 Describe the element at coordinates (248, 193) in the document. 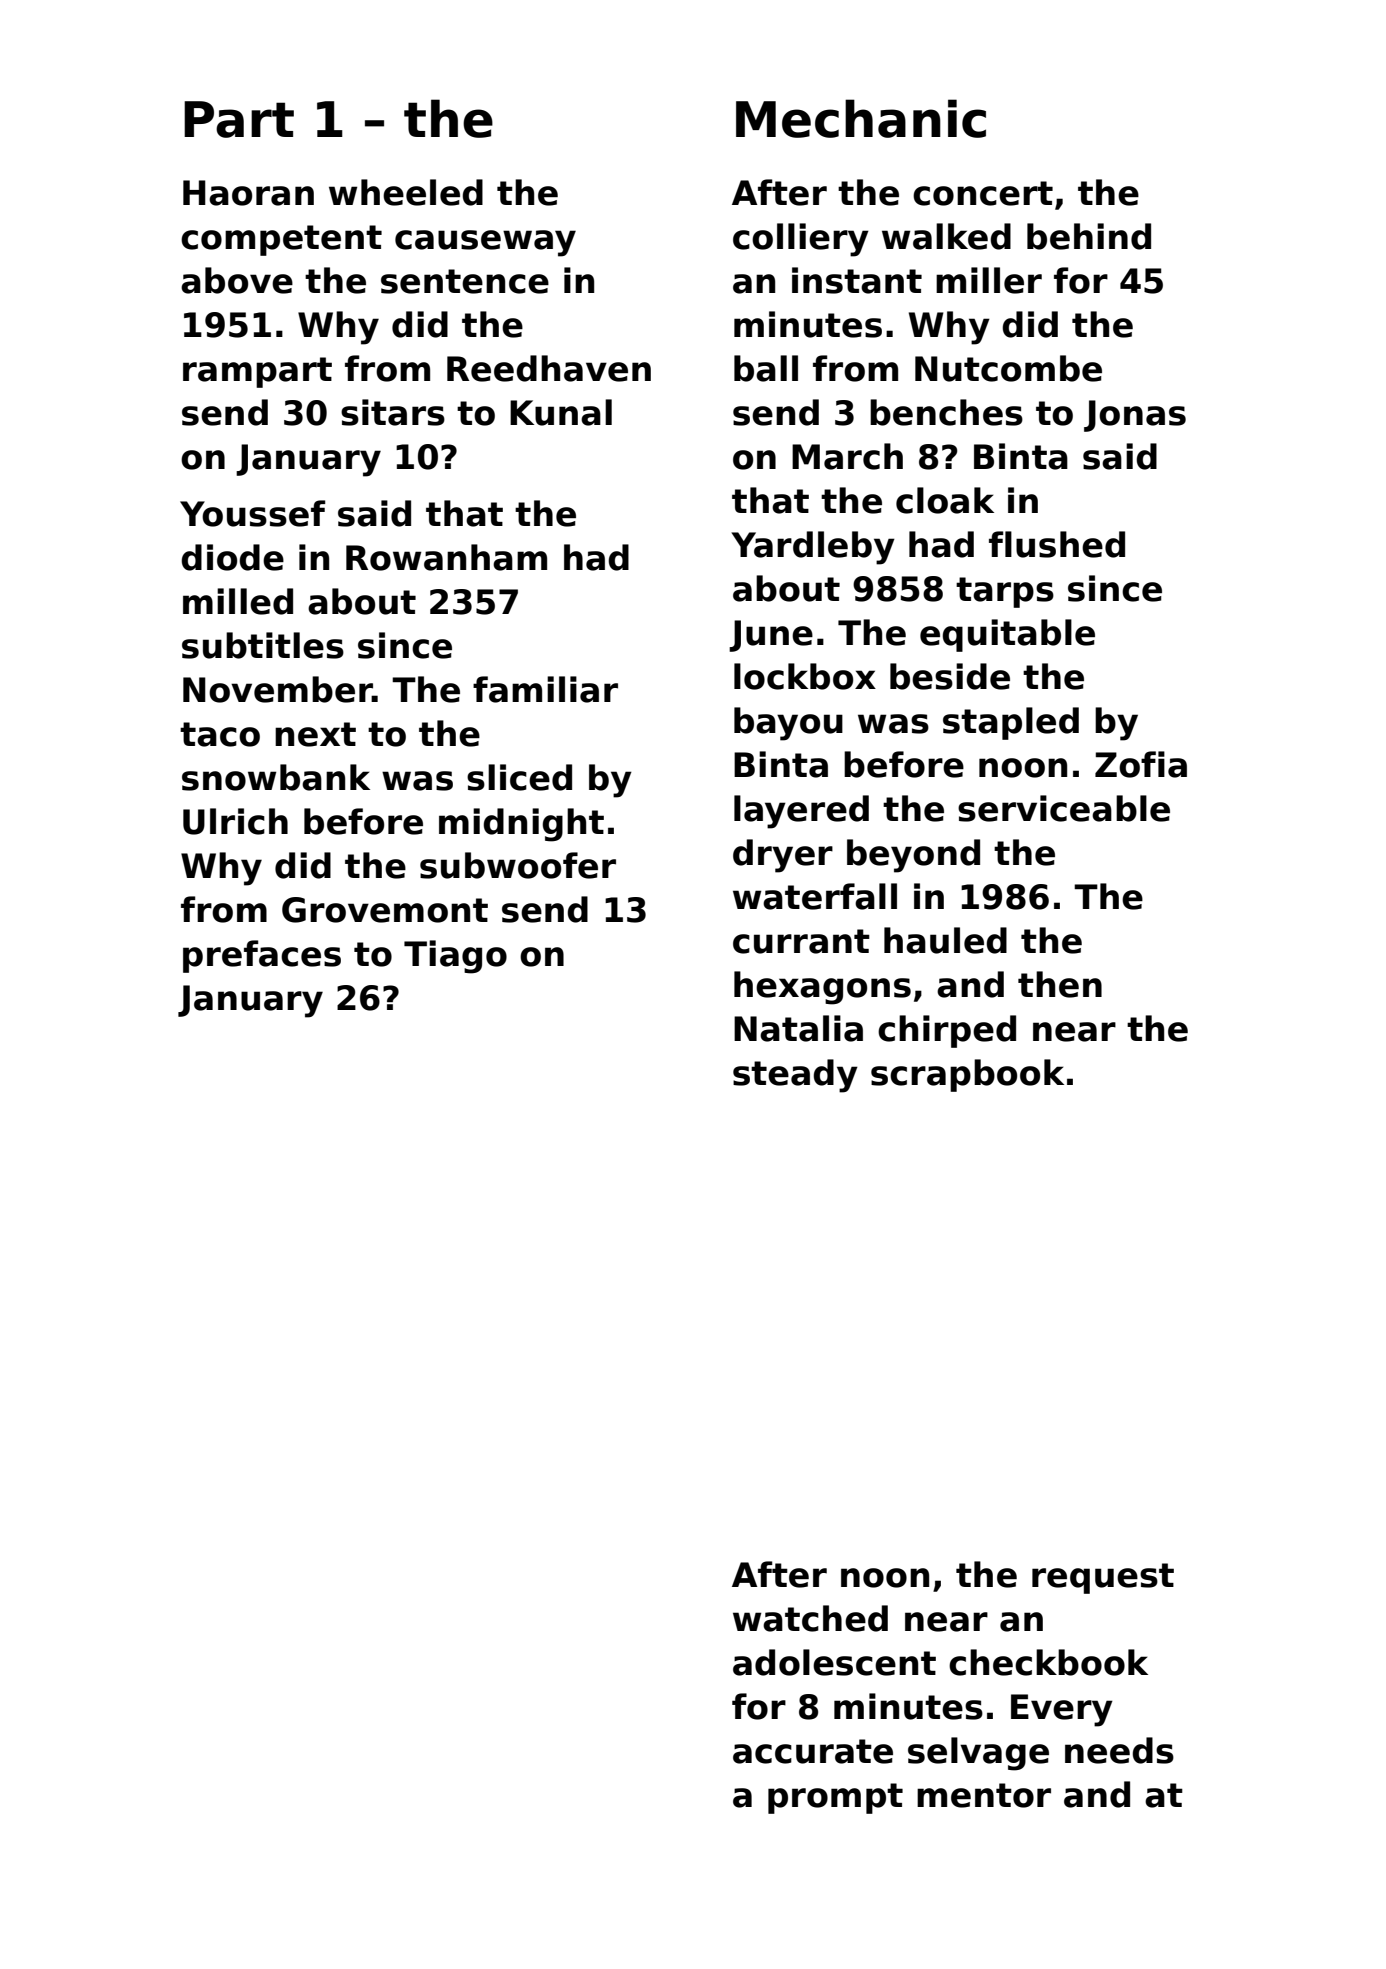

I see `Haoran` at that location.
